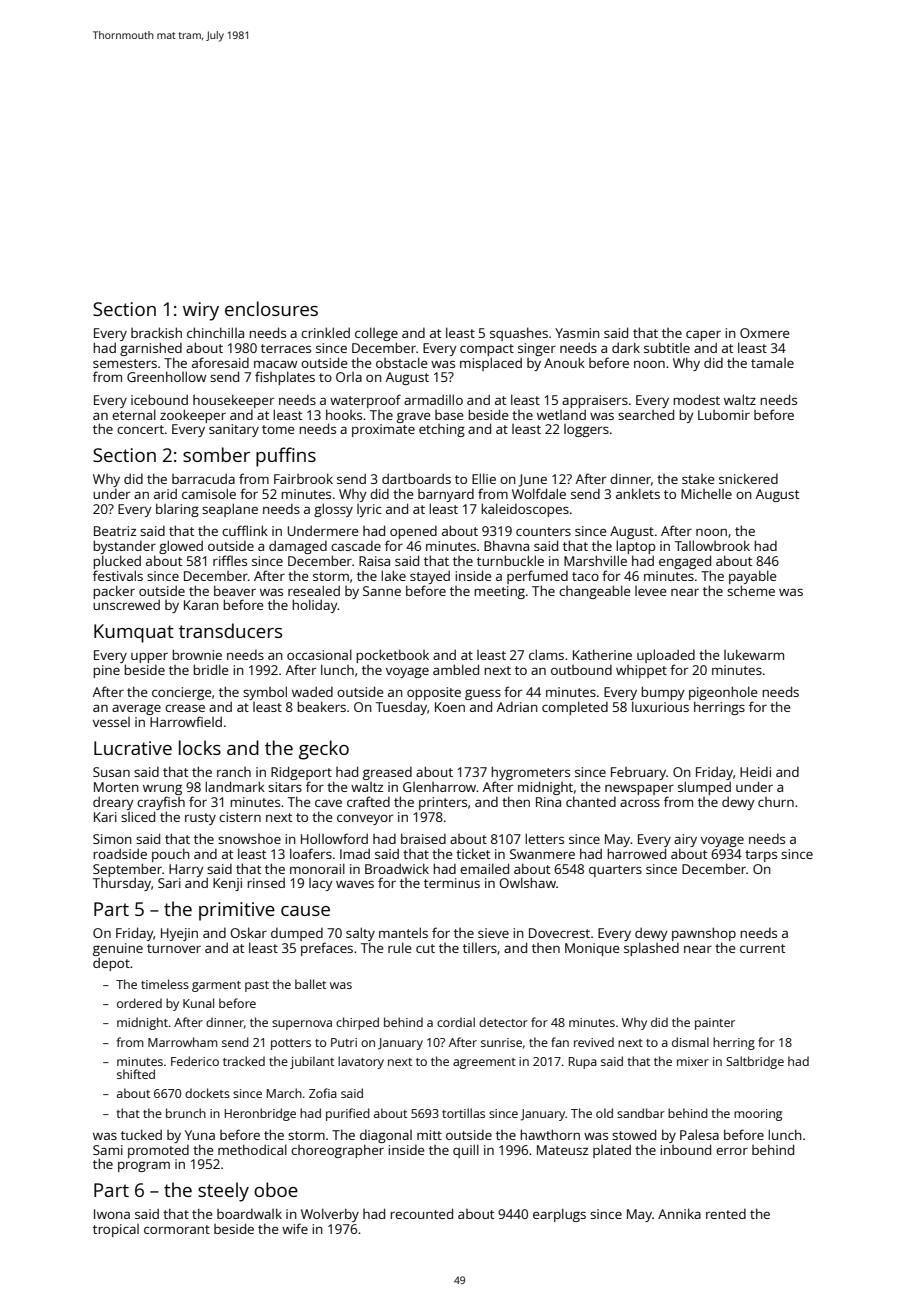 This screenshot has height=1316, width=908. What do you see at coordinates (519, 334) in the screenshot?
I see `squashes` at bounding box center [519, 334].
